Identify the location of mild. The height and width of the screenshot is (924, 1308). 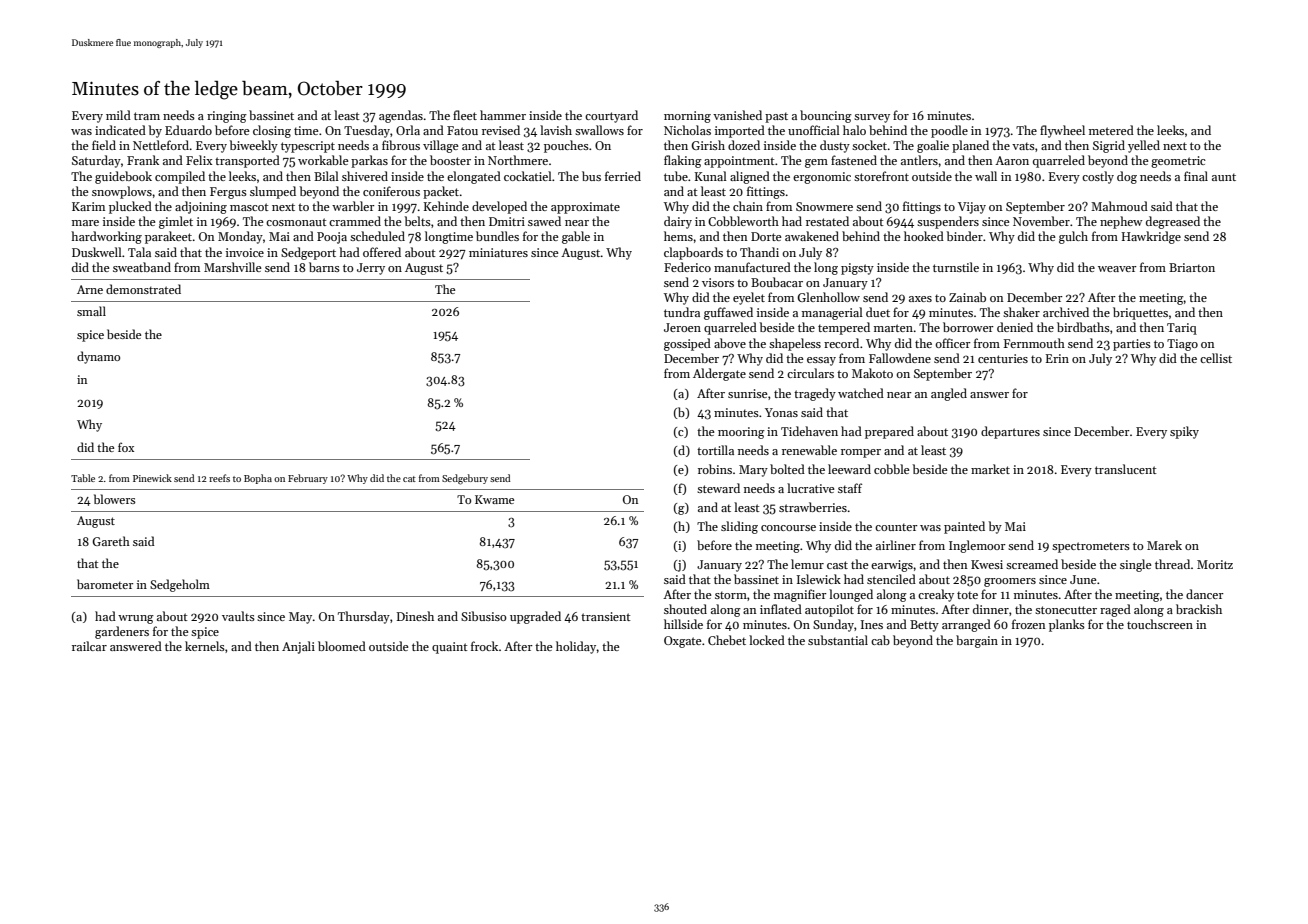
(118, 115).
